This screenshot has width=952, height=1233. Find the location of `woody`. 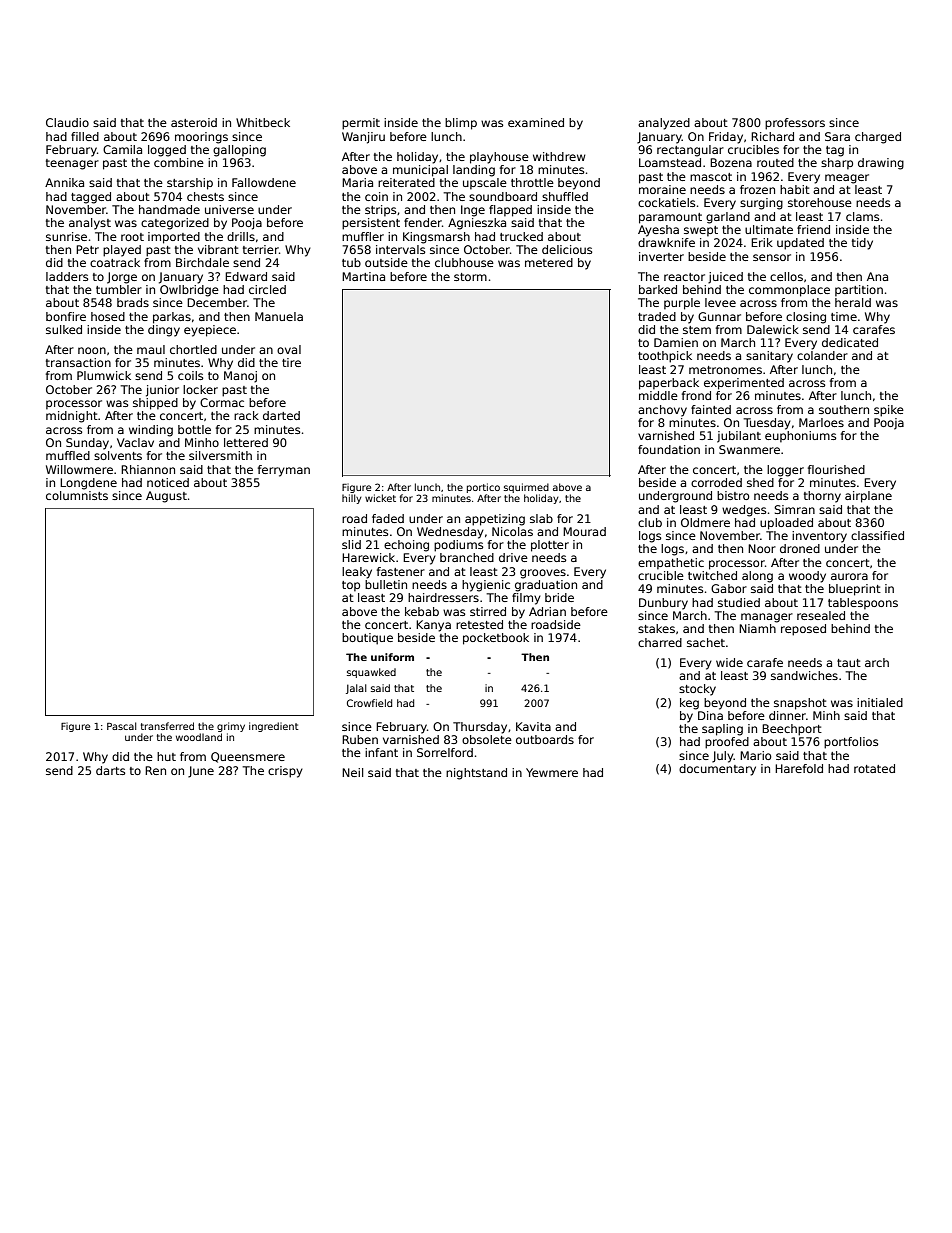

woody is located at coordinates (807, 577).
